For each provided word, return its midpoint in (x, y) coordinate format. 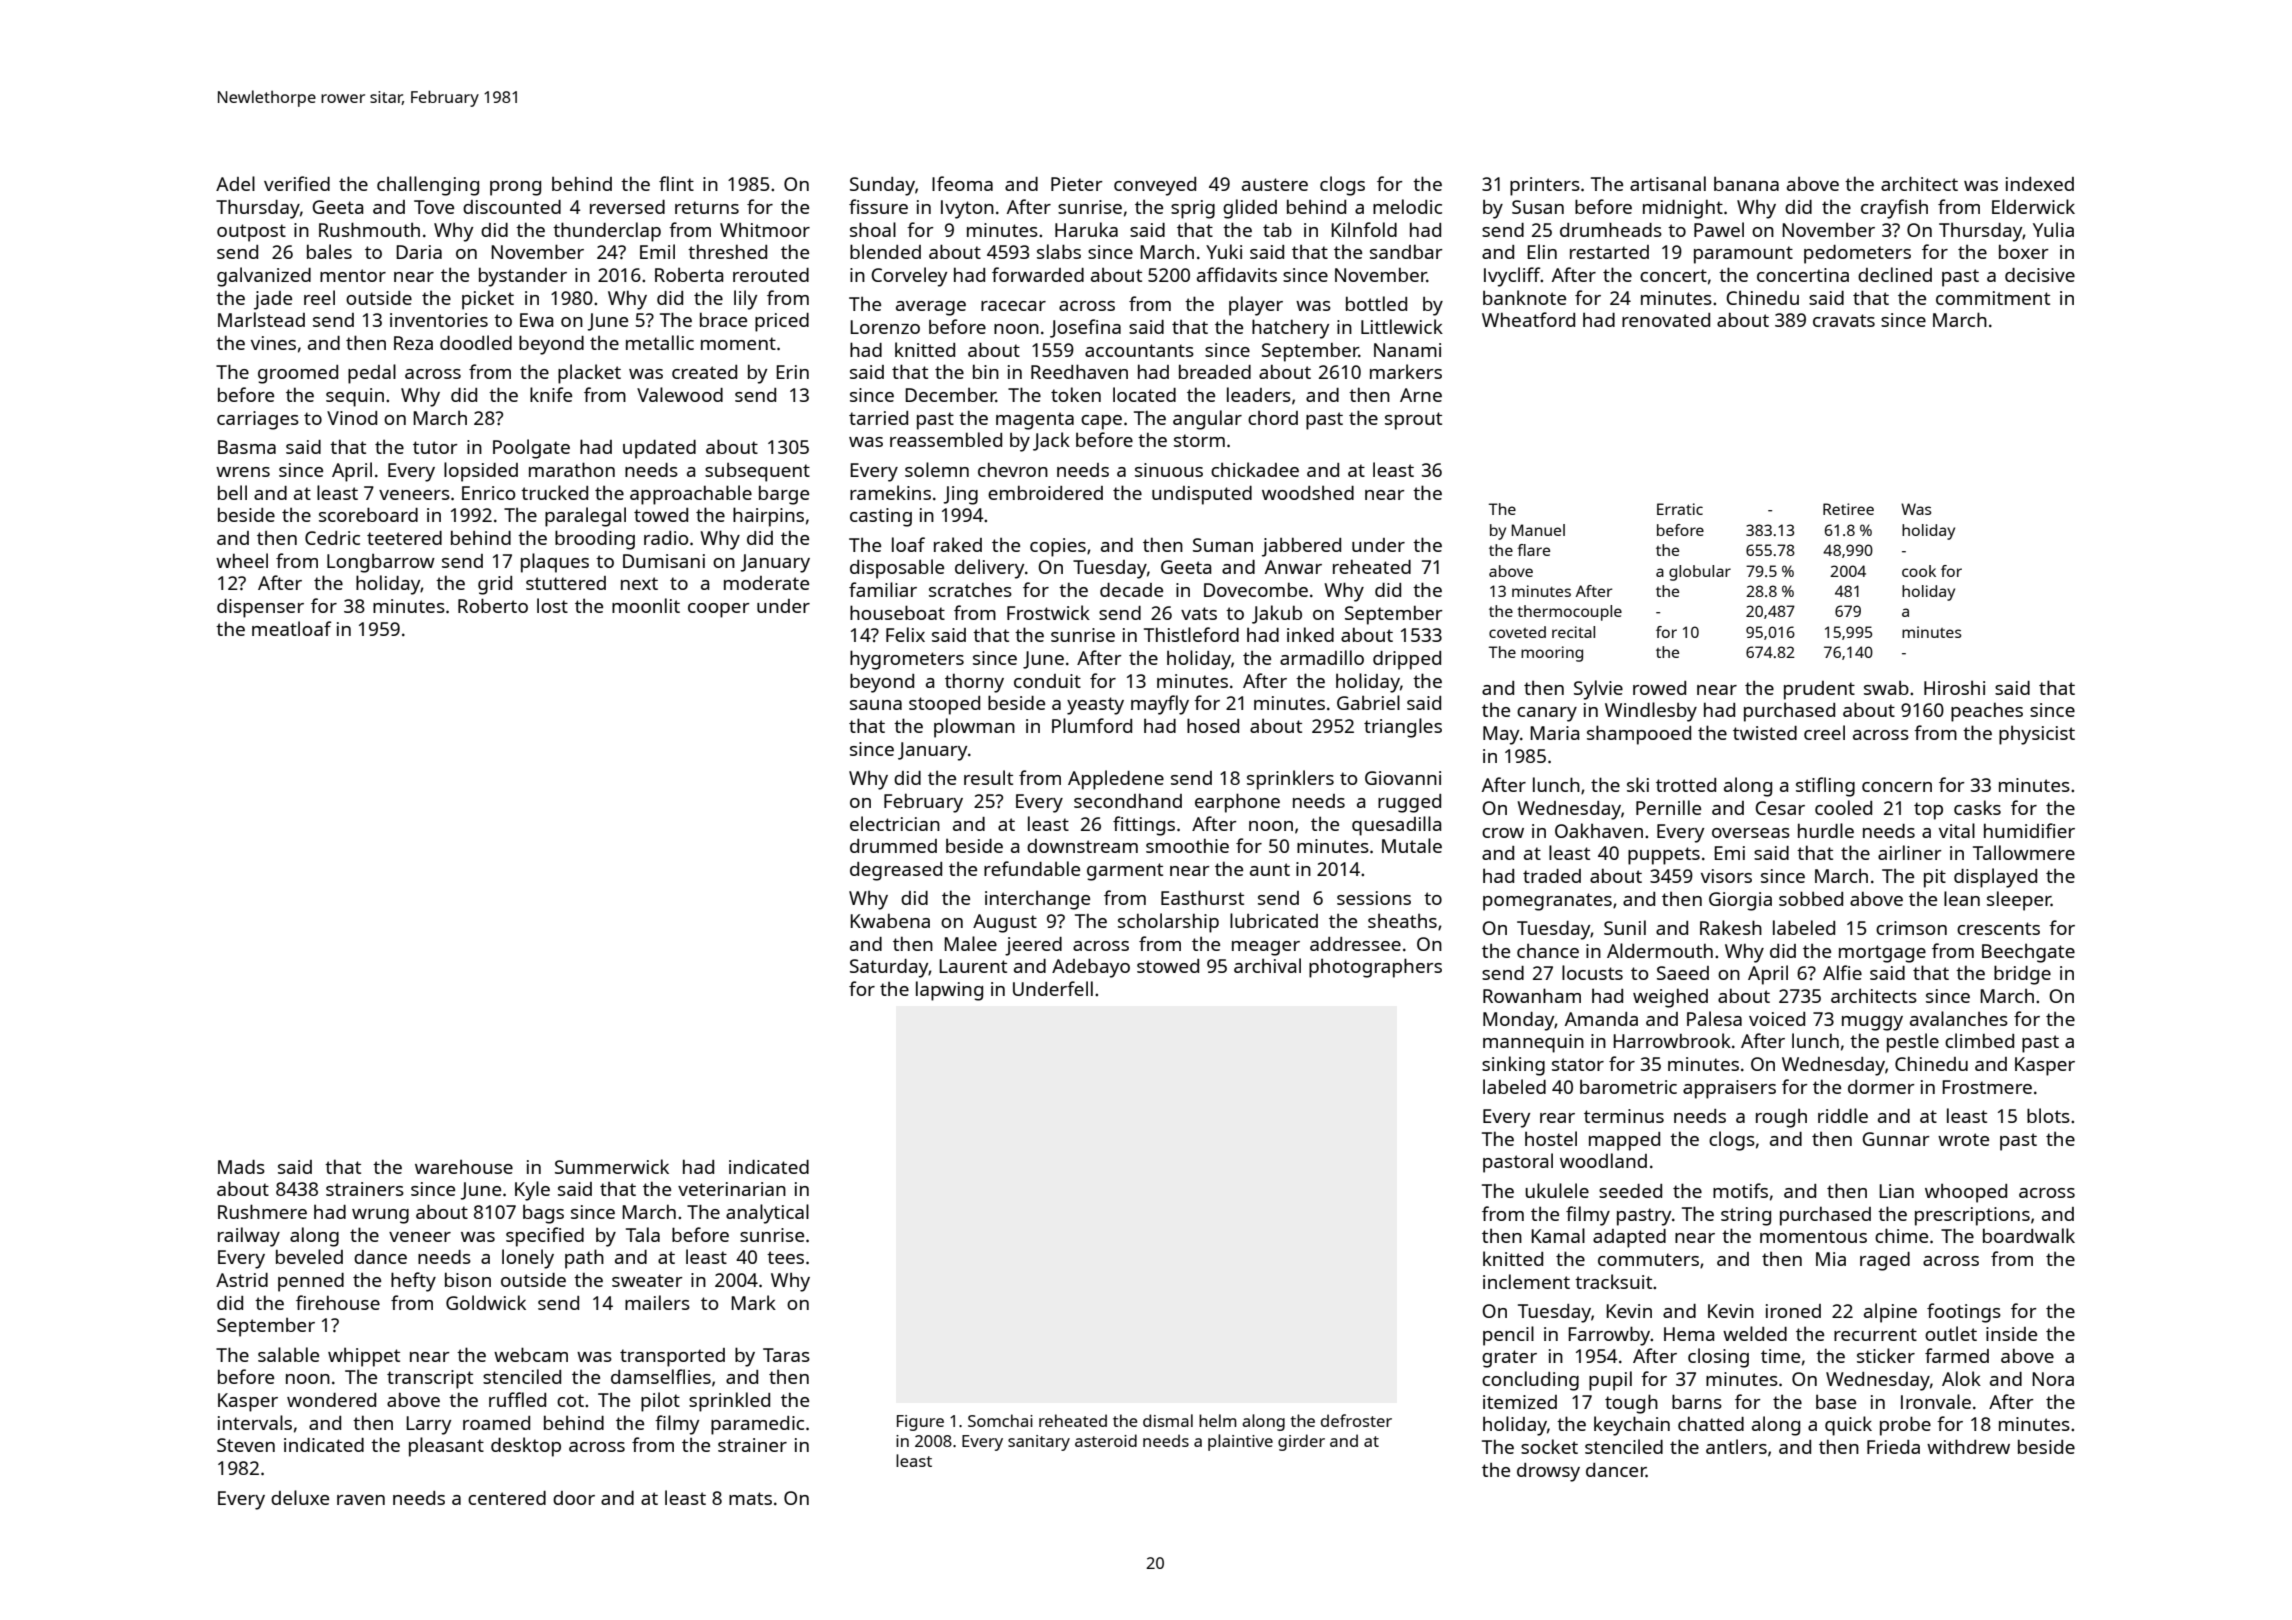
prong (515, 188)
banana (1746, 184)
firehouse (338, 1302)
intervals (255, 1422)
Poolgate (531, 449)
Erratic (1680, 509)
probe (1905, 1426)
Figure (920, 1423)
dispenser (260, 608)
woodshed (1308, 492)
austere (1275, 184)
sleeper (2019, 901)
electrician (895, 823)
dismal (1168, 1420)
